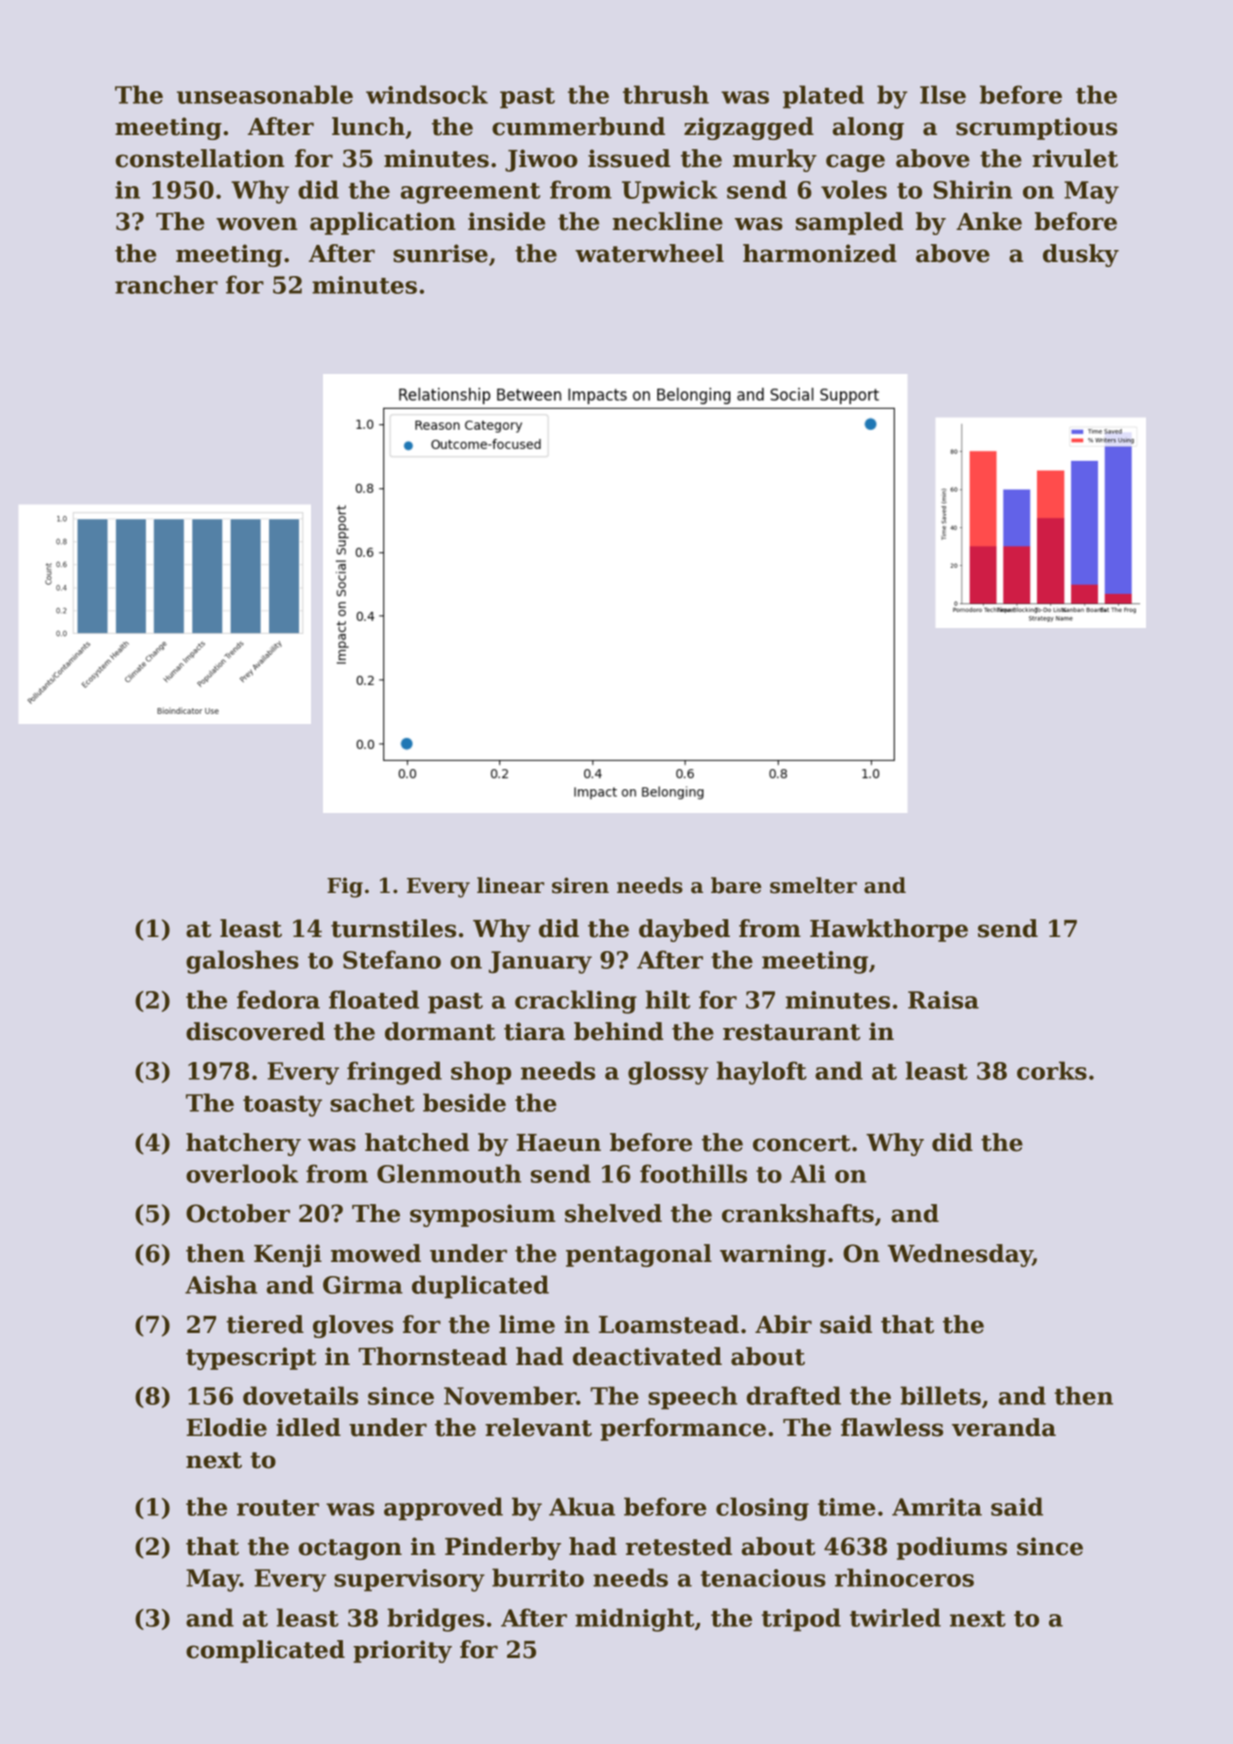  Describe the element at coordinates (257, 224) in the document. I see `woven` at that location.
